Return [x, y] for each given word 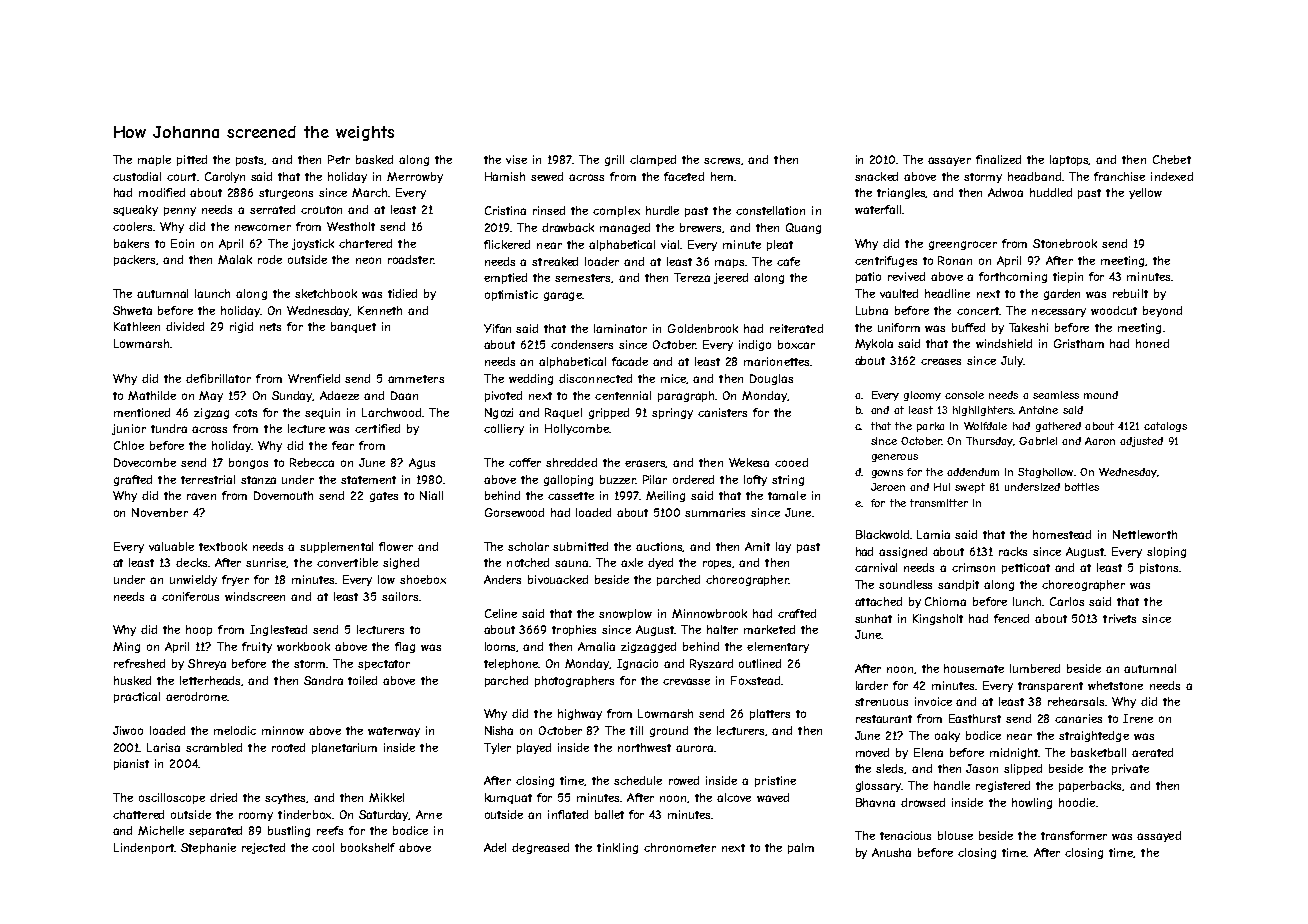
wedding [531, 379]
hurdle [662, 210]
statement [368, 480]
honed [1152, 343]
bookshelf [368, 847]
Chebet [1172, 159]
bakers [131, 243]
